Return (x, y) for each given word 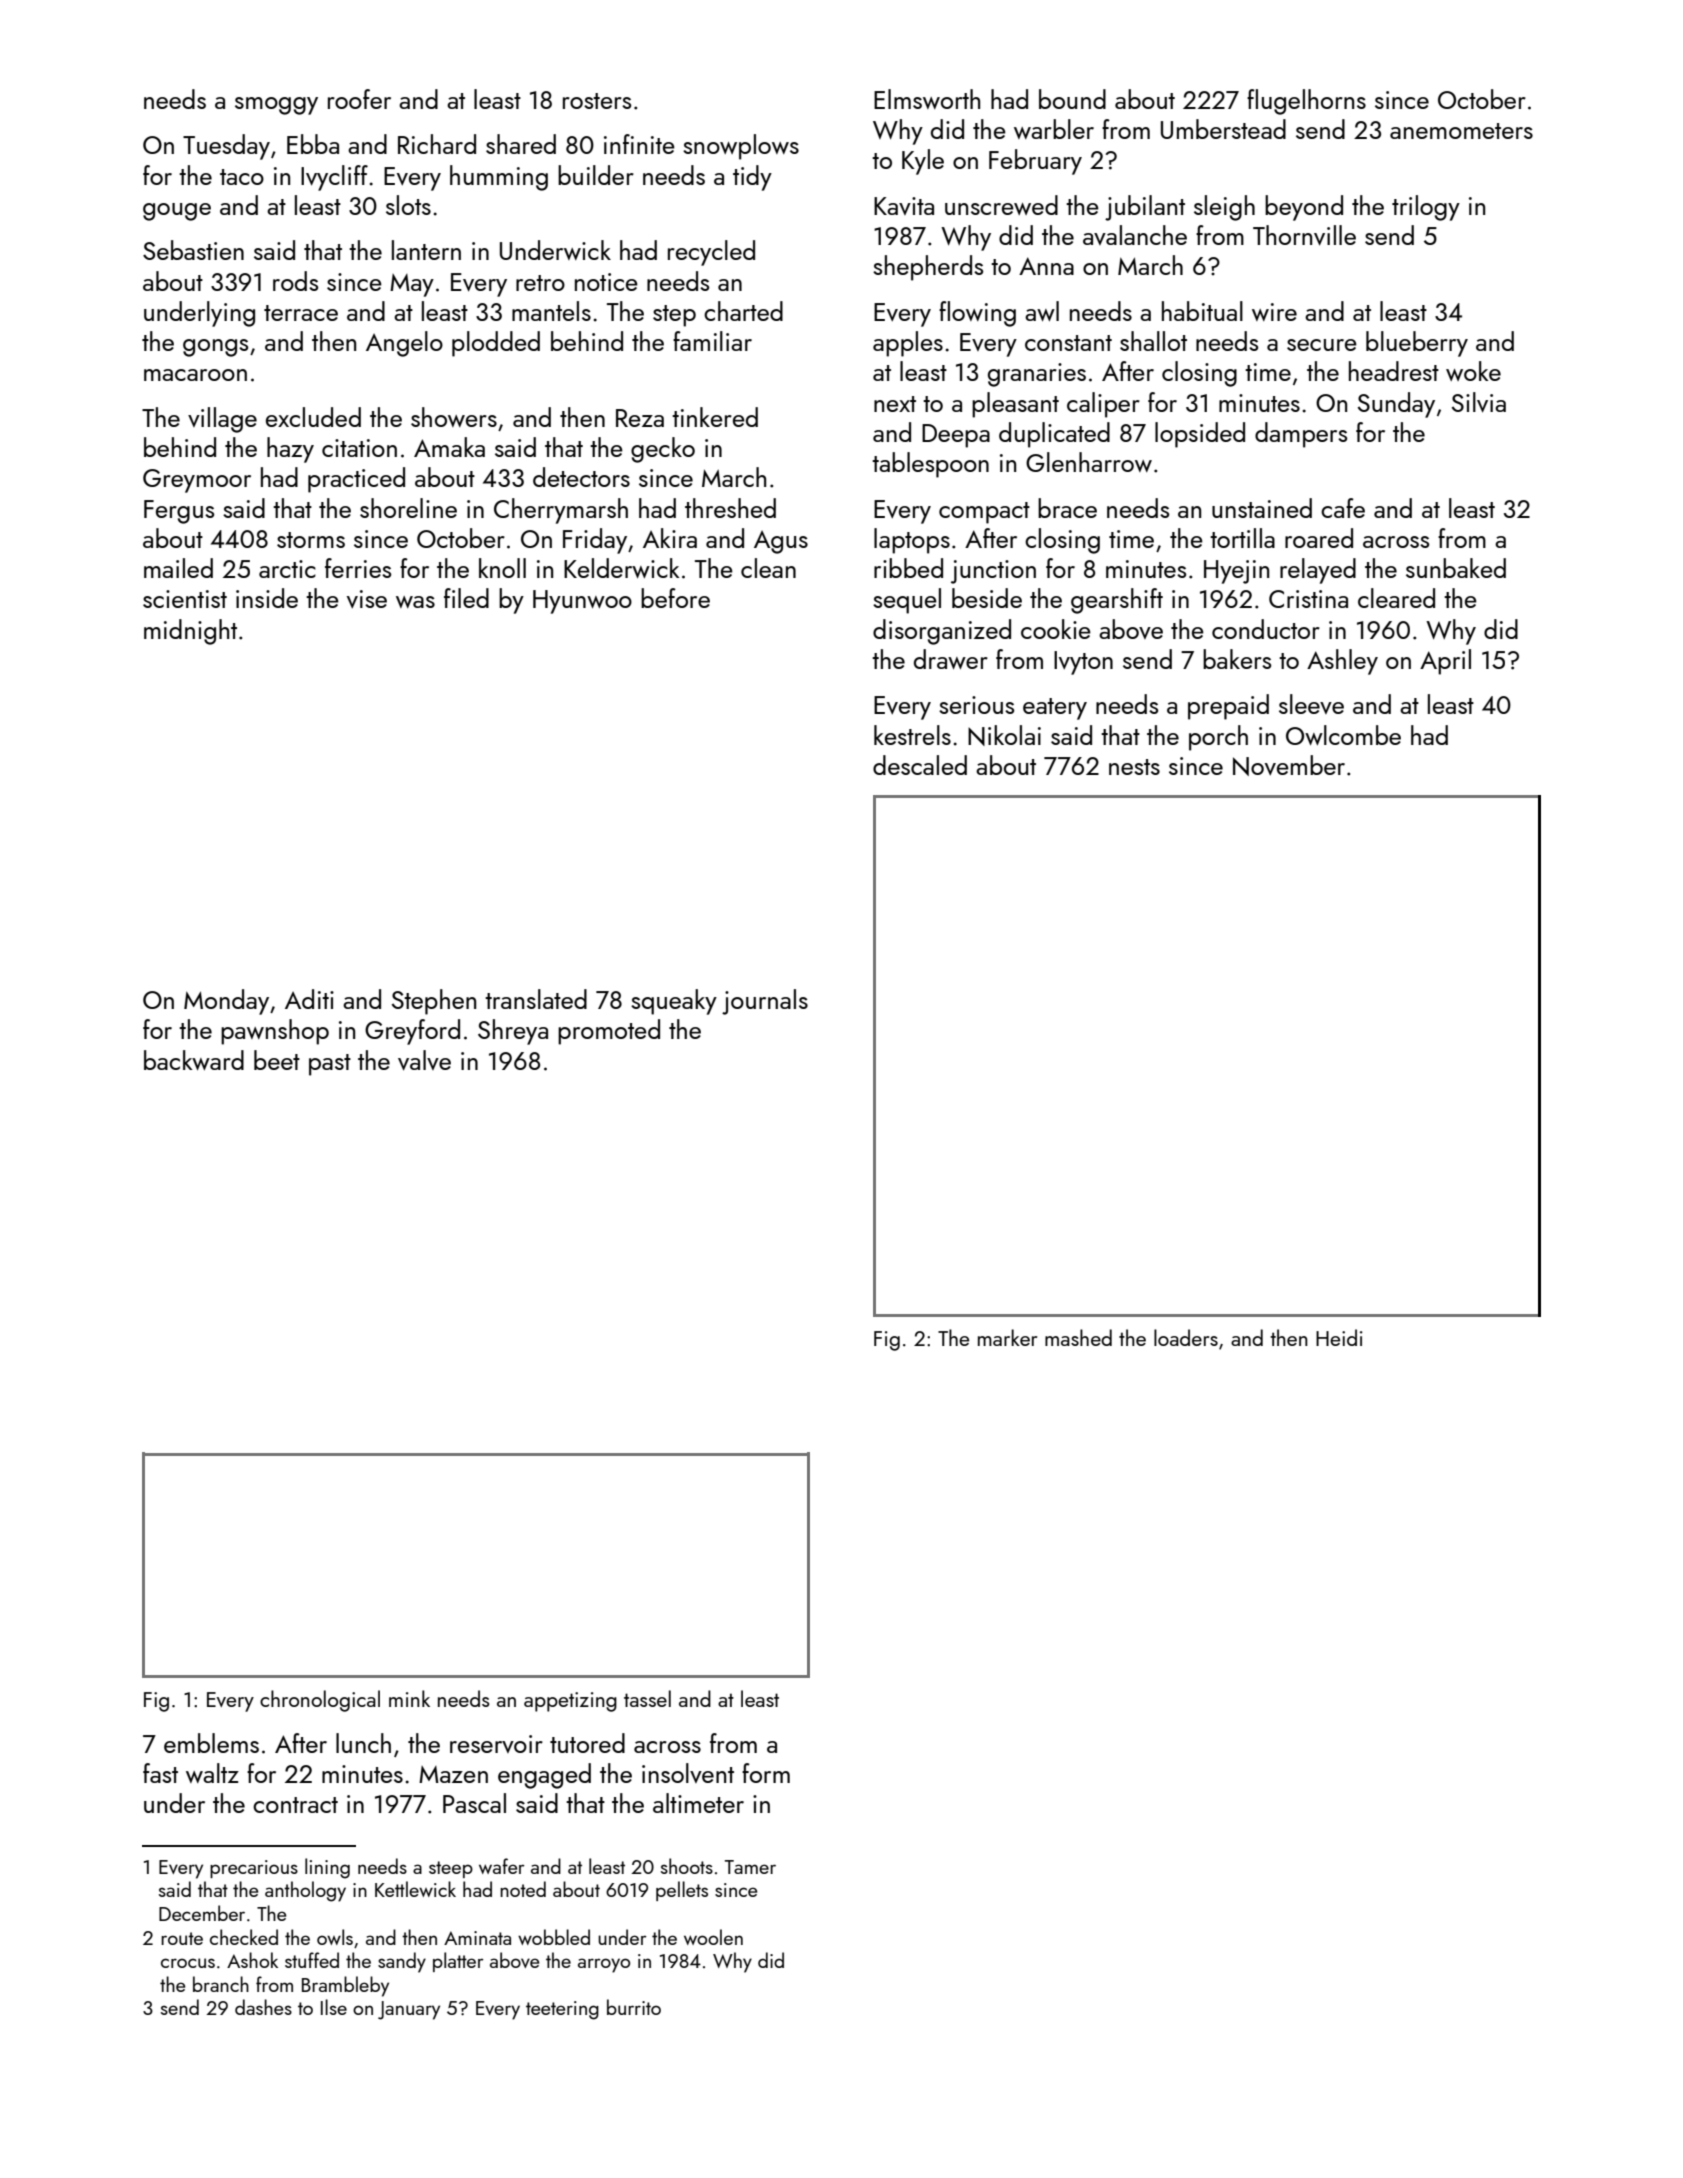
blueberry (1417, 344)
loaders (1186, 1337)
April (1445, 662)
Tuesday (226, 147)
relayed (1318, 571)
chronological (320, 1701)
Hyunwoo (582, 602)
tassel (647, 1698)
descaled (920, 765)
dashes (263, 2007)
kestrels (912, 735)
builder (596, 175)
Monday (226, 1002)
